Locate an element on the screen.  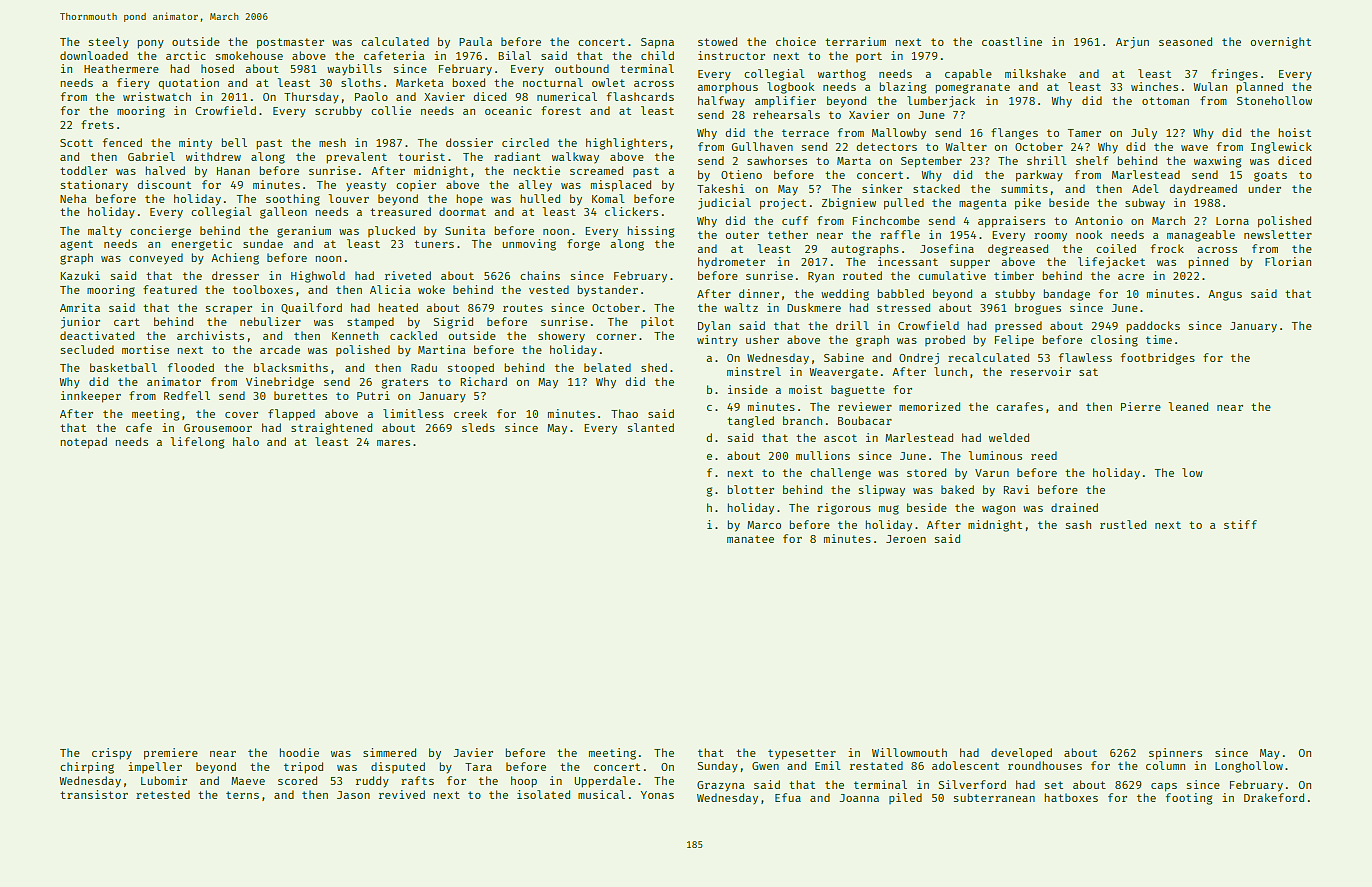
mares is located at coordinates (393, 443).
